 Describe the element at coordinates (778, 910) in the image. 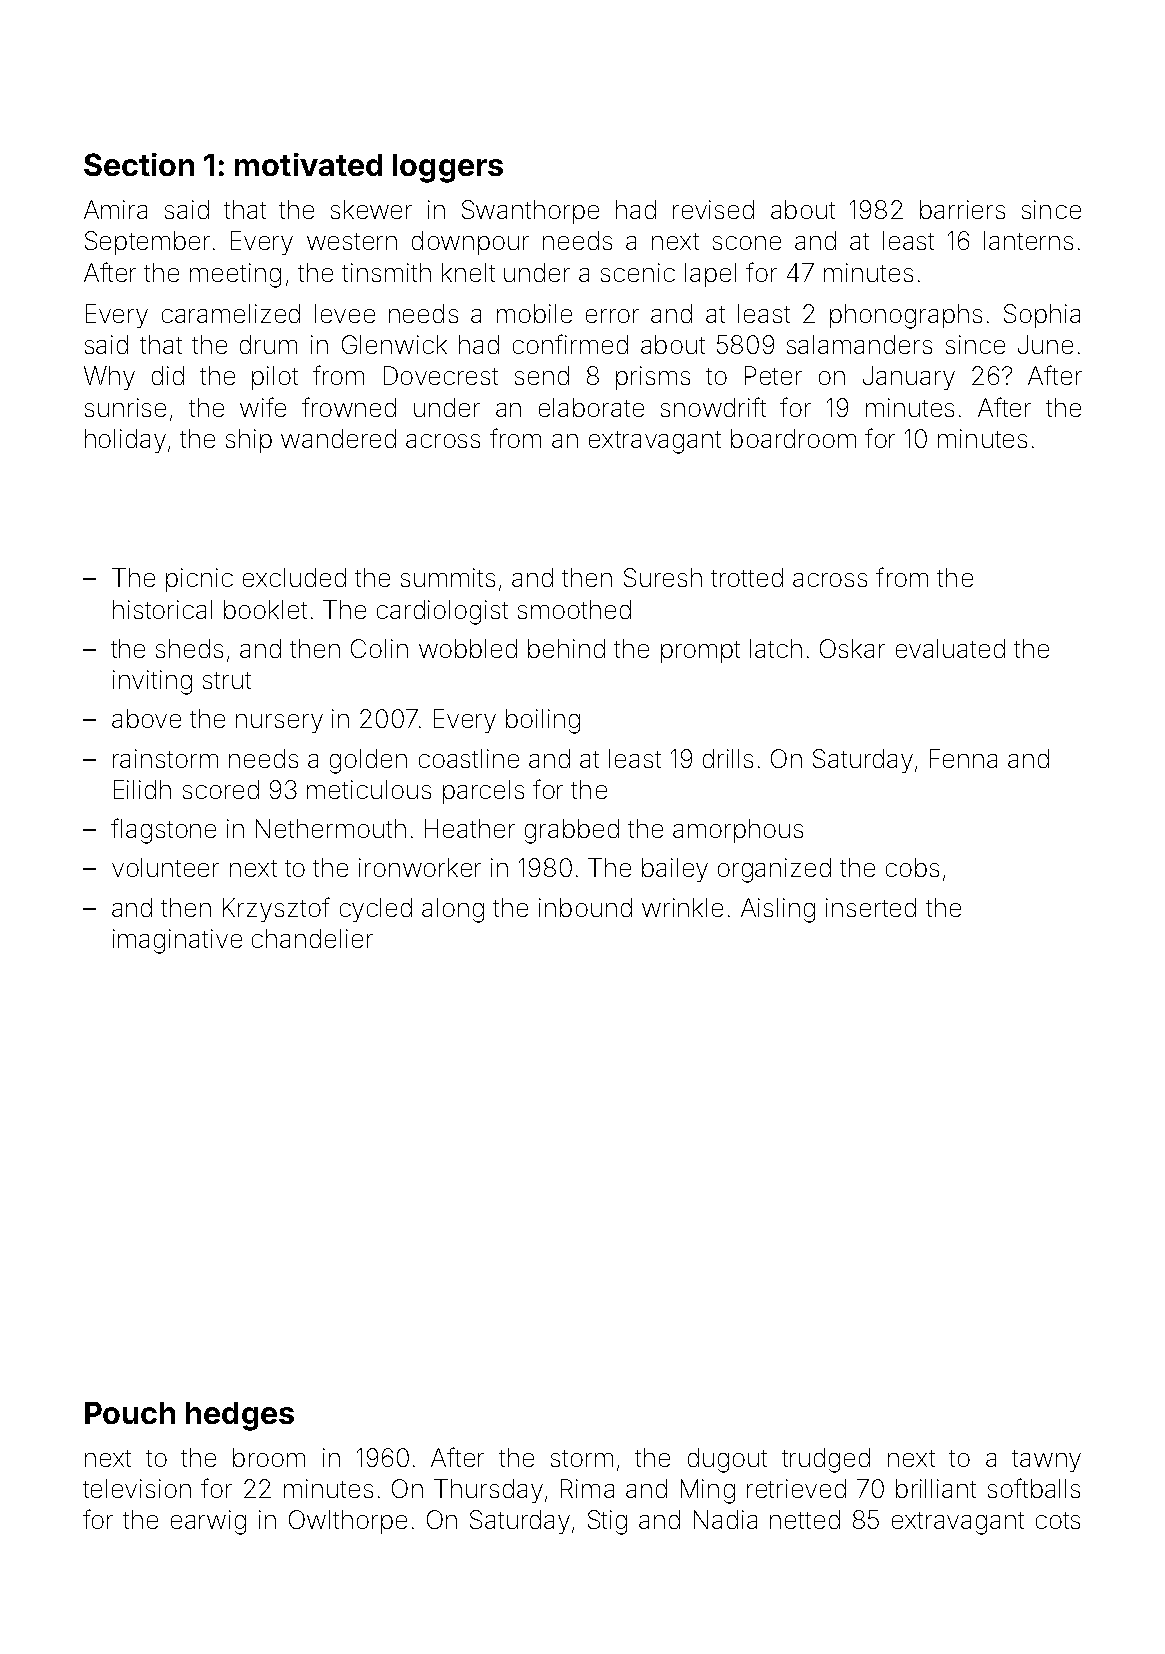

I see `Aisling` at that location.
